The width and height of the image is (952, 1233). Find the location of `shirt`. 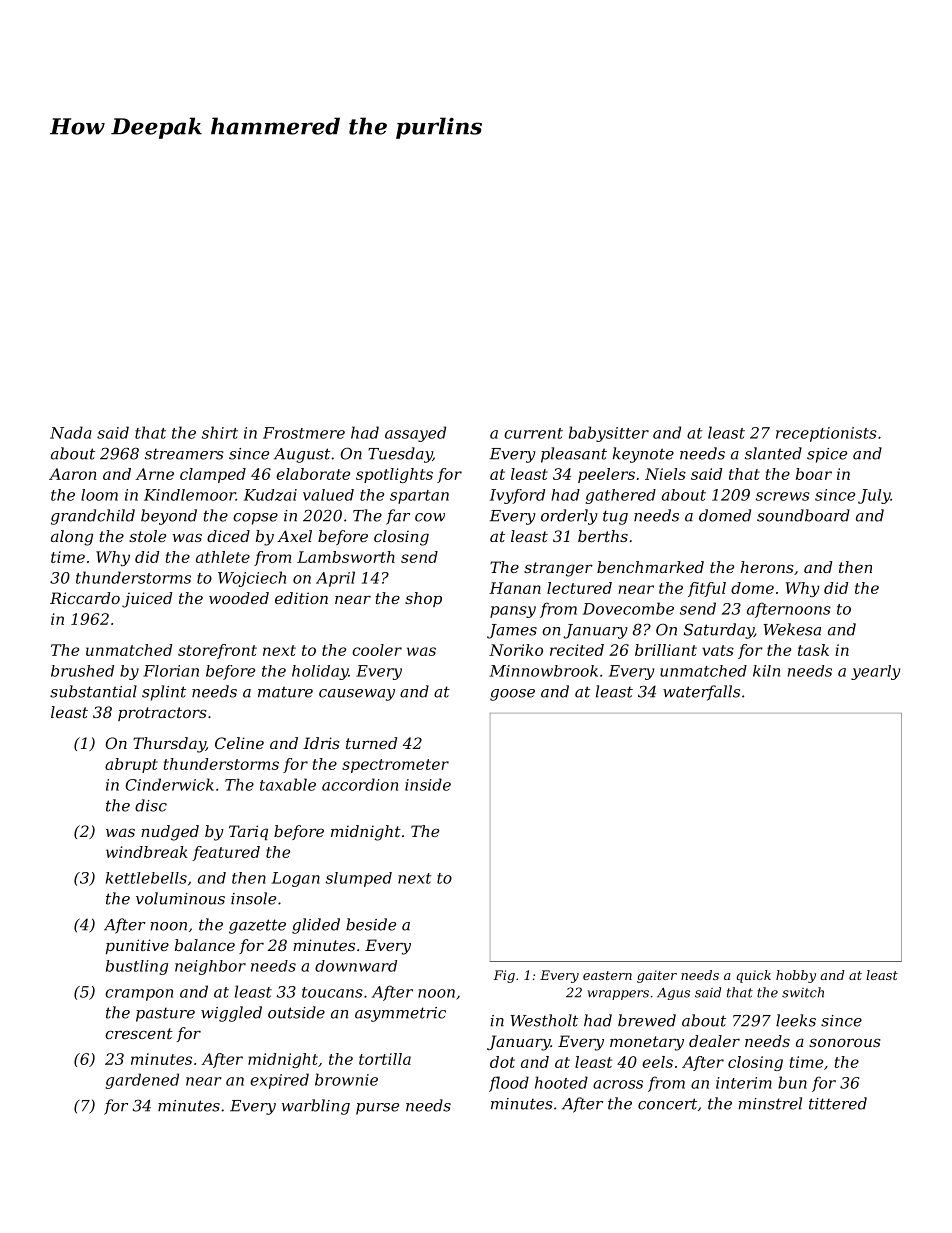

shirt is located at coordinates (220, 432).
